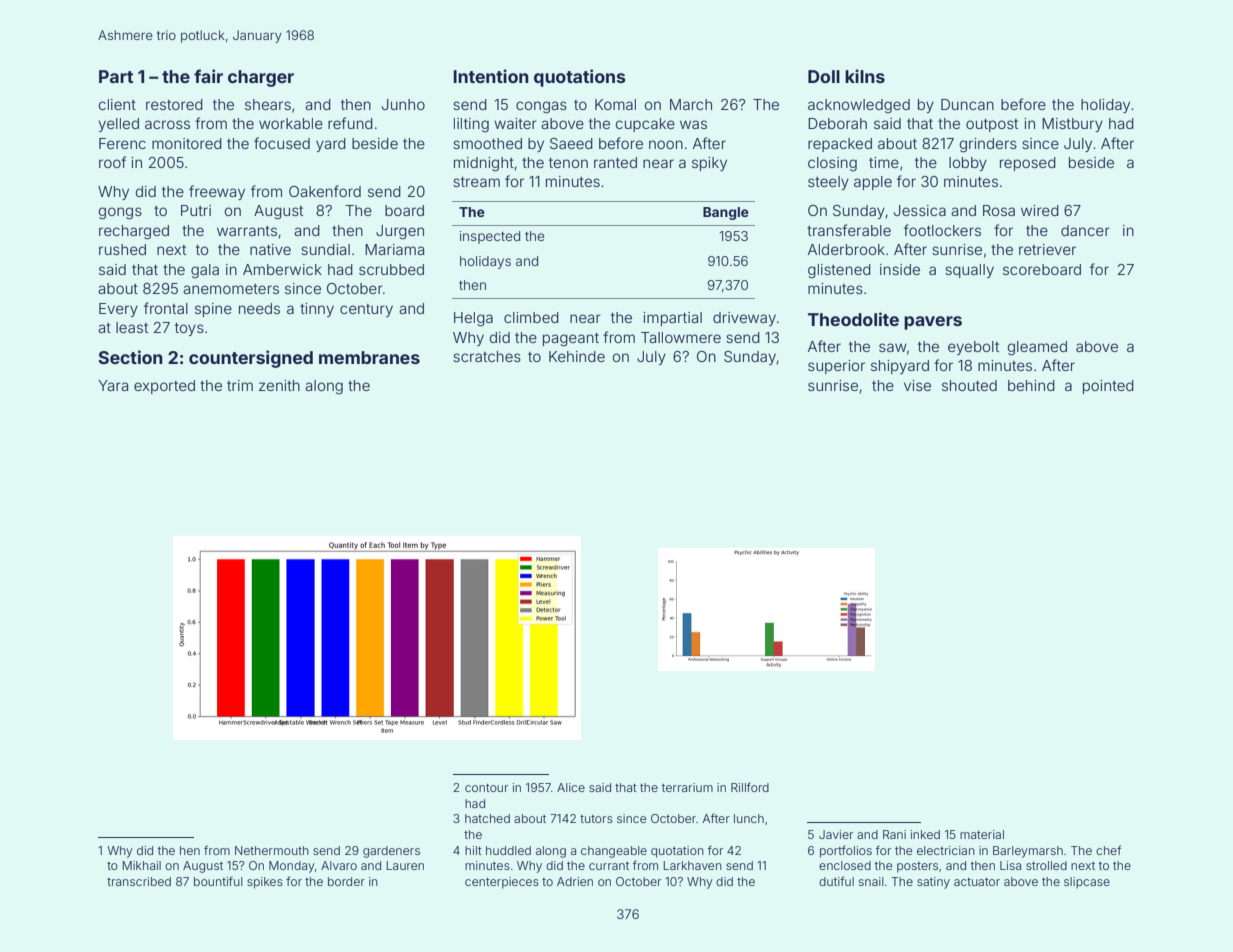 This document has height=952, width=1233. What do you see at coordinates (824, 76) in the document?
I see `Doll` at bounding box center [824, 76].
